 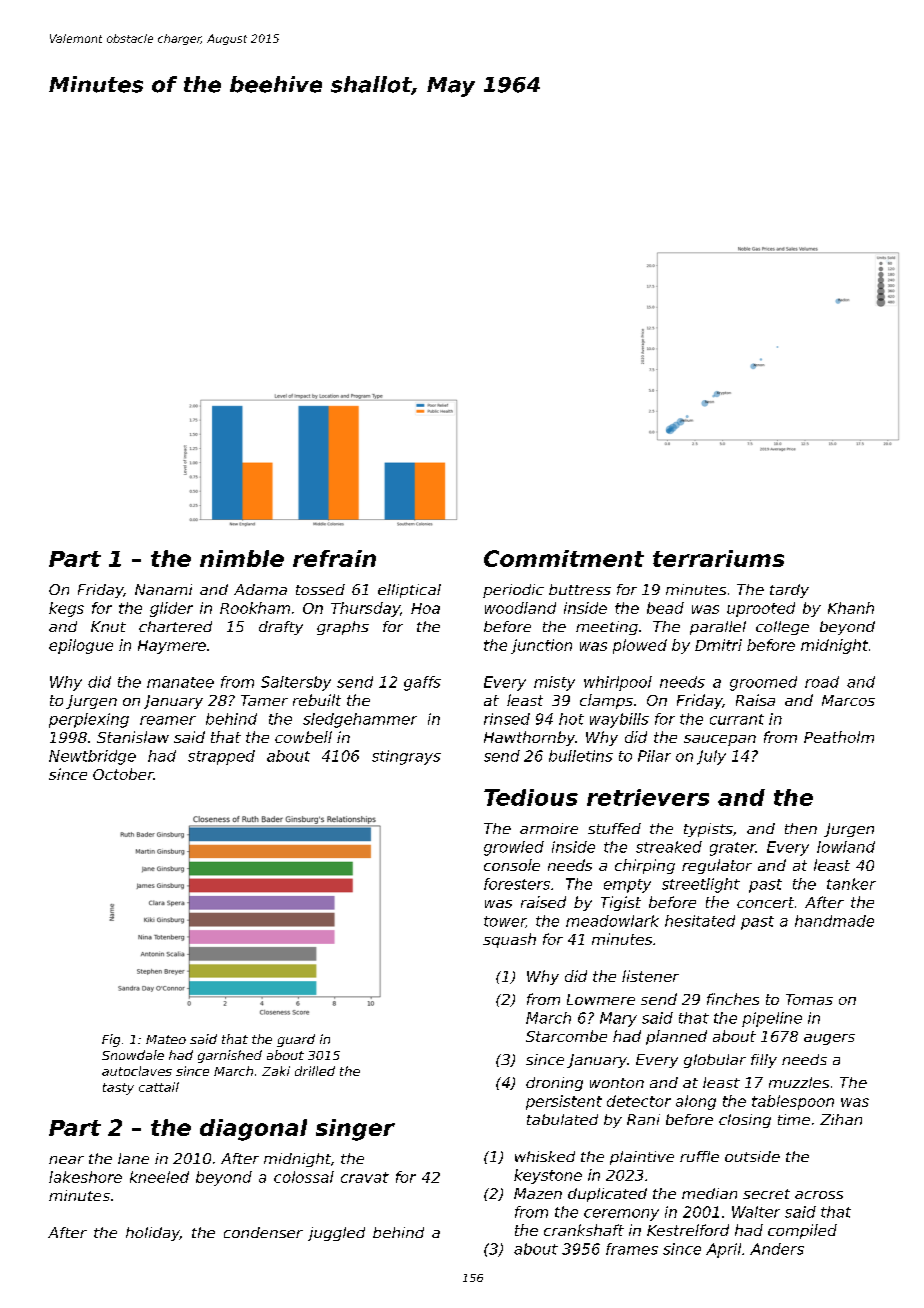 I want to click on guard, so click(x=296, y=1040).
